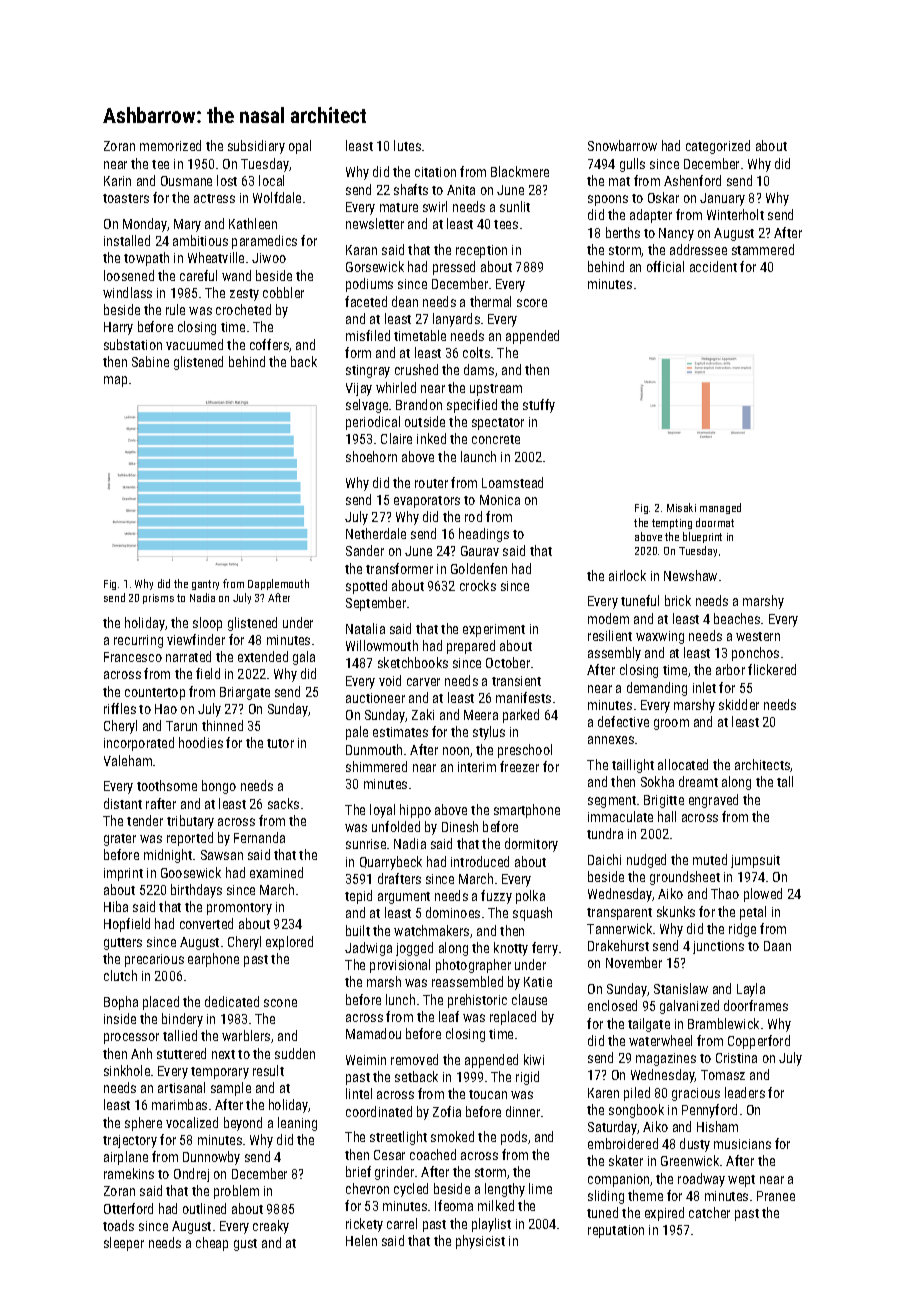 The height and width of the document is (1316, 908). What do you see at coordinates (150, 361) in the document?
I see `Sabine` at bounding box center [150, 361].
